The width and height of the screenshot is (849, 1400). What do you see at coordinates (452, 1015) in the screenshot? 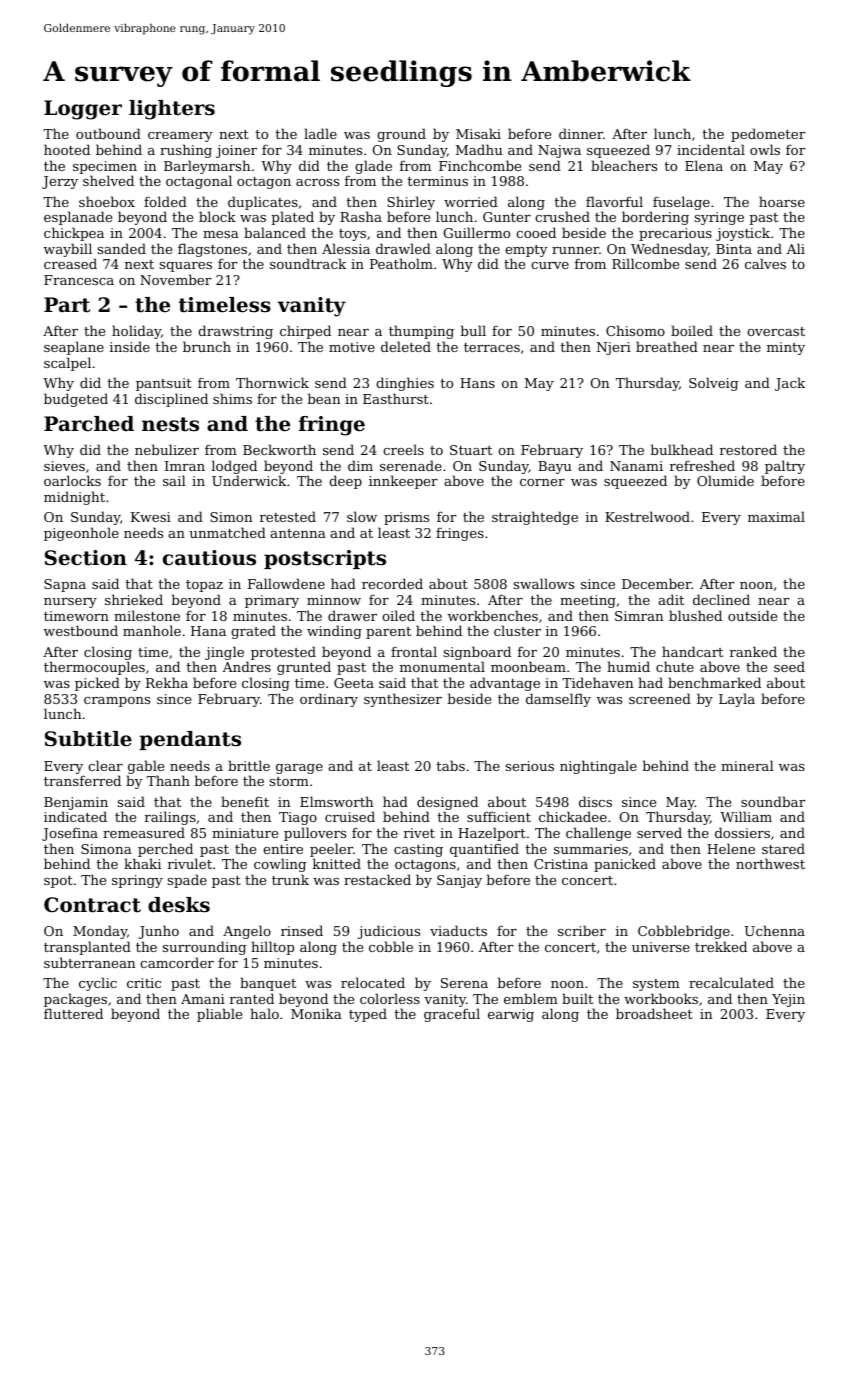
I see `graceful` at bounding box center [452, 1015].
